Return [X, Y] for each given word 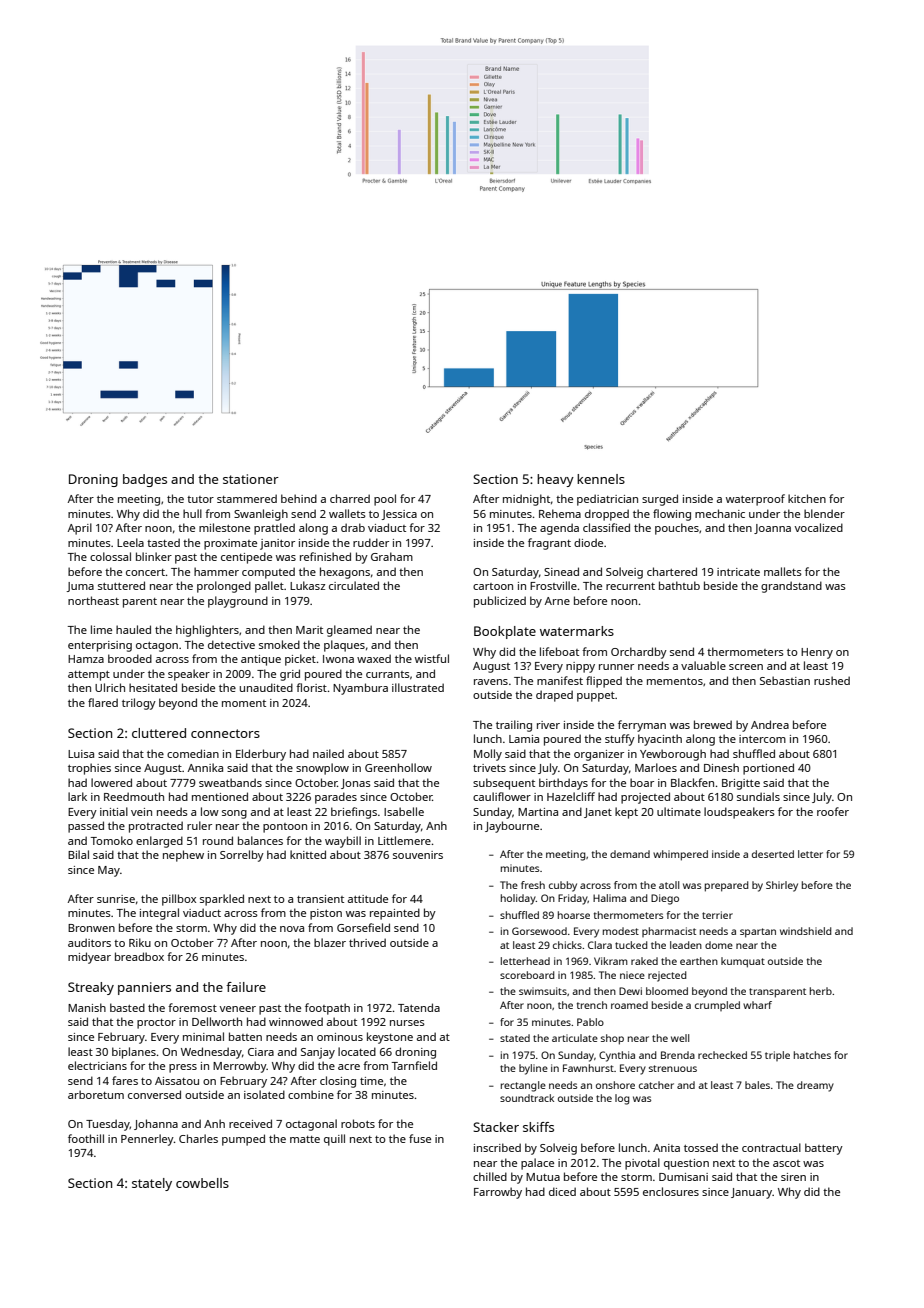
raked [644, 961]
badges [145, 480]
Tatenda [419, 1007]
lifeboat [559, 651]
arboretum [96, 1094]
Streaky [91, 988]
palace [537, 1164]
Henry [817, 653]
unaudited [266, 687]
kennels [601, 479]
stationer [251, 479]
